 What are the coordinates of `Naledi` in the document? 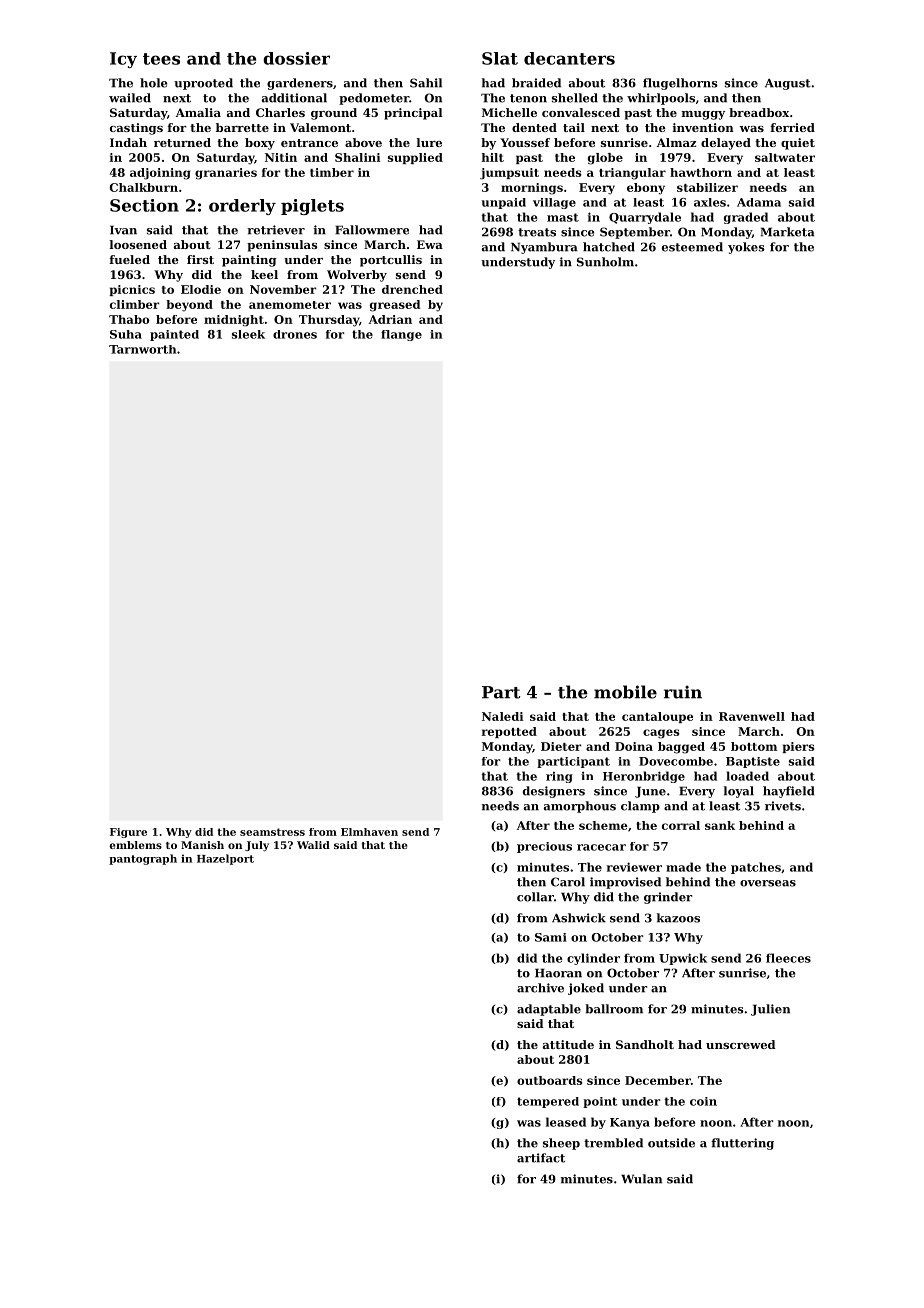 It's located at (503, 716).
